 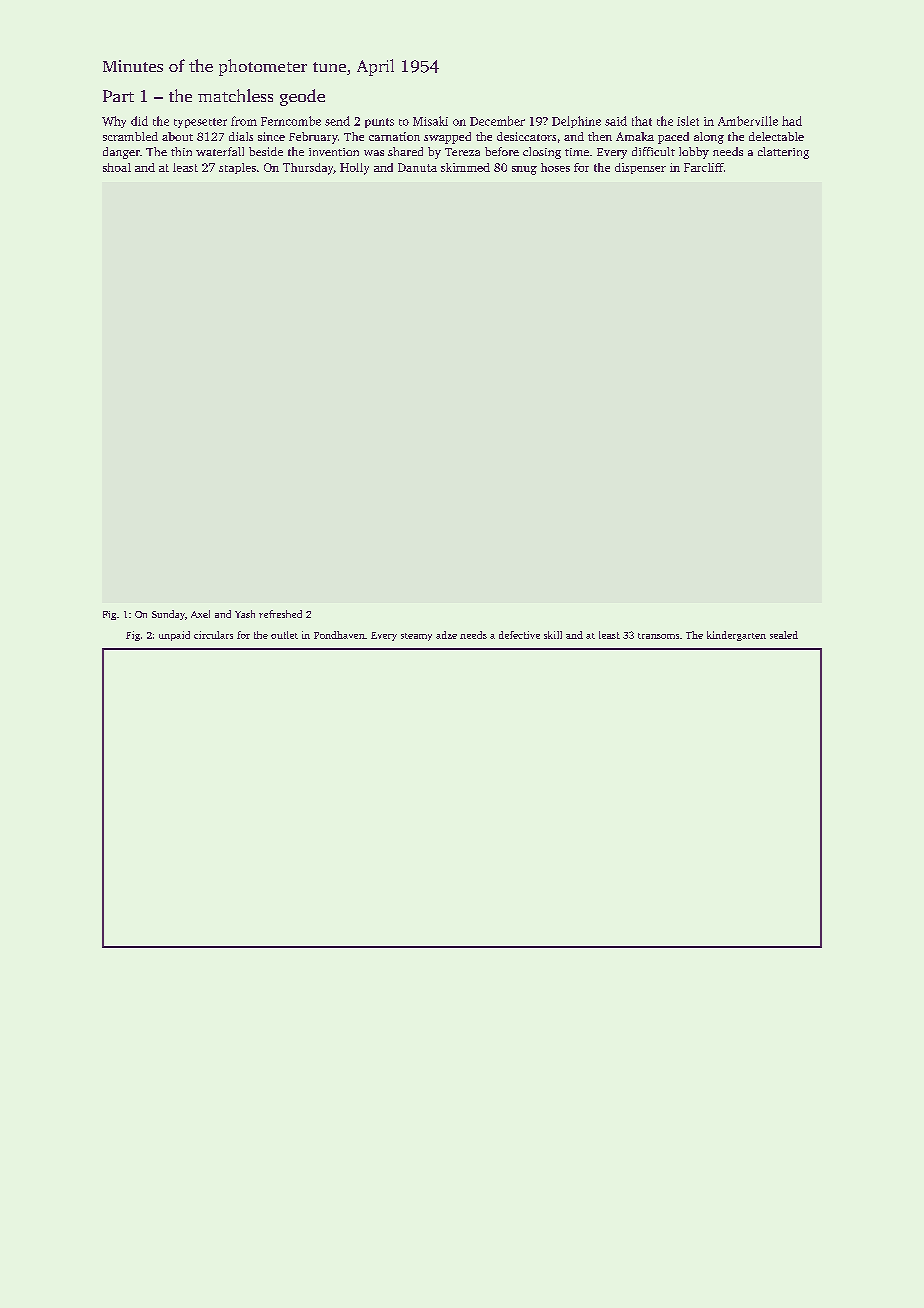 What do you see at coordinates (658, 636) in the image?
I see `transoms` at bounding box center [658, 636].
